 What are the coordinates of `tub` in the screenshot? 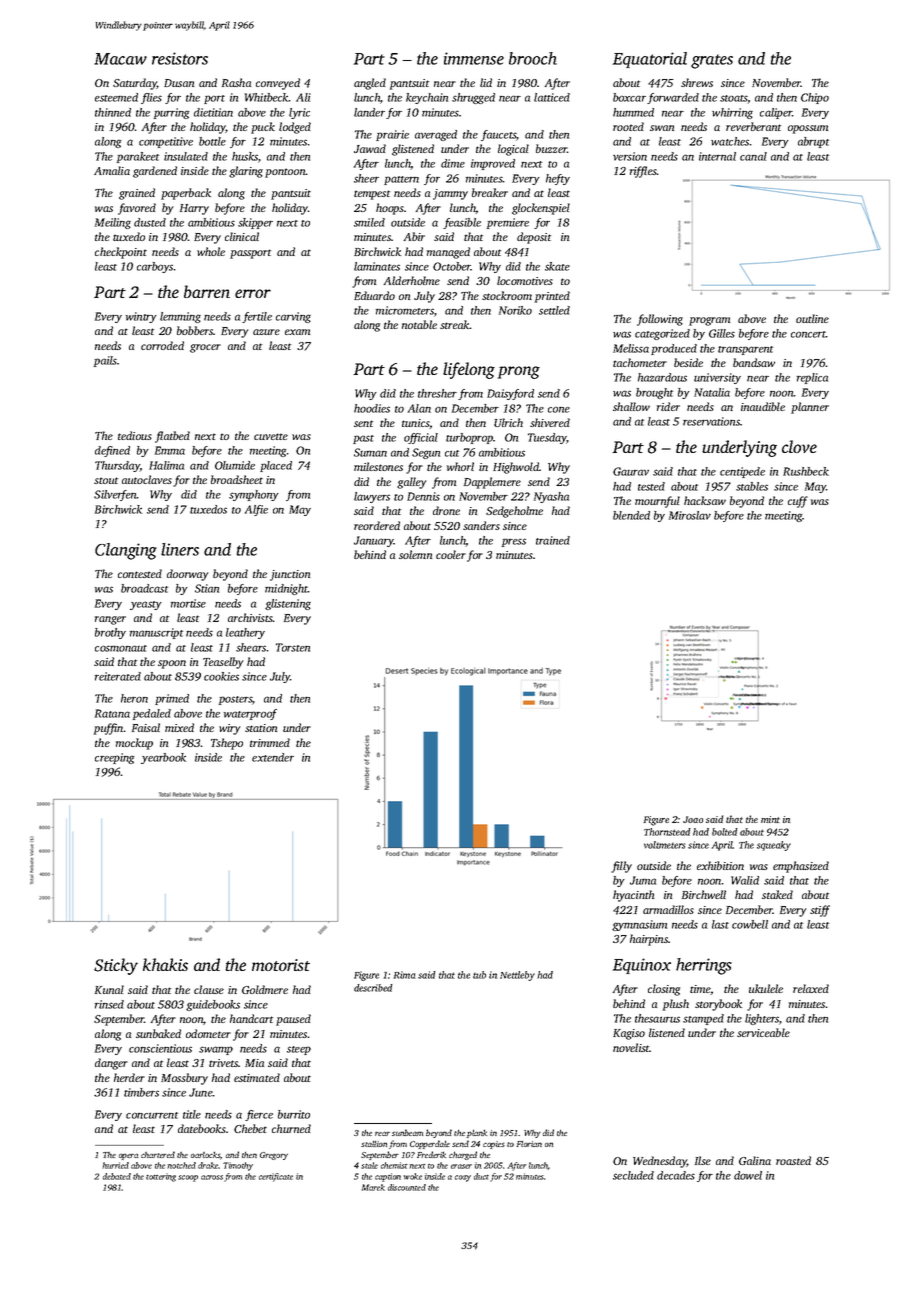 It's located at (479, 975).
